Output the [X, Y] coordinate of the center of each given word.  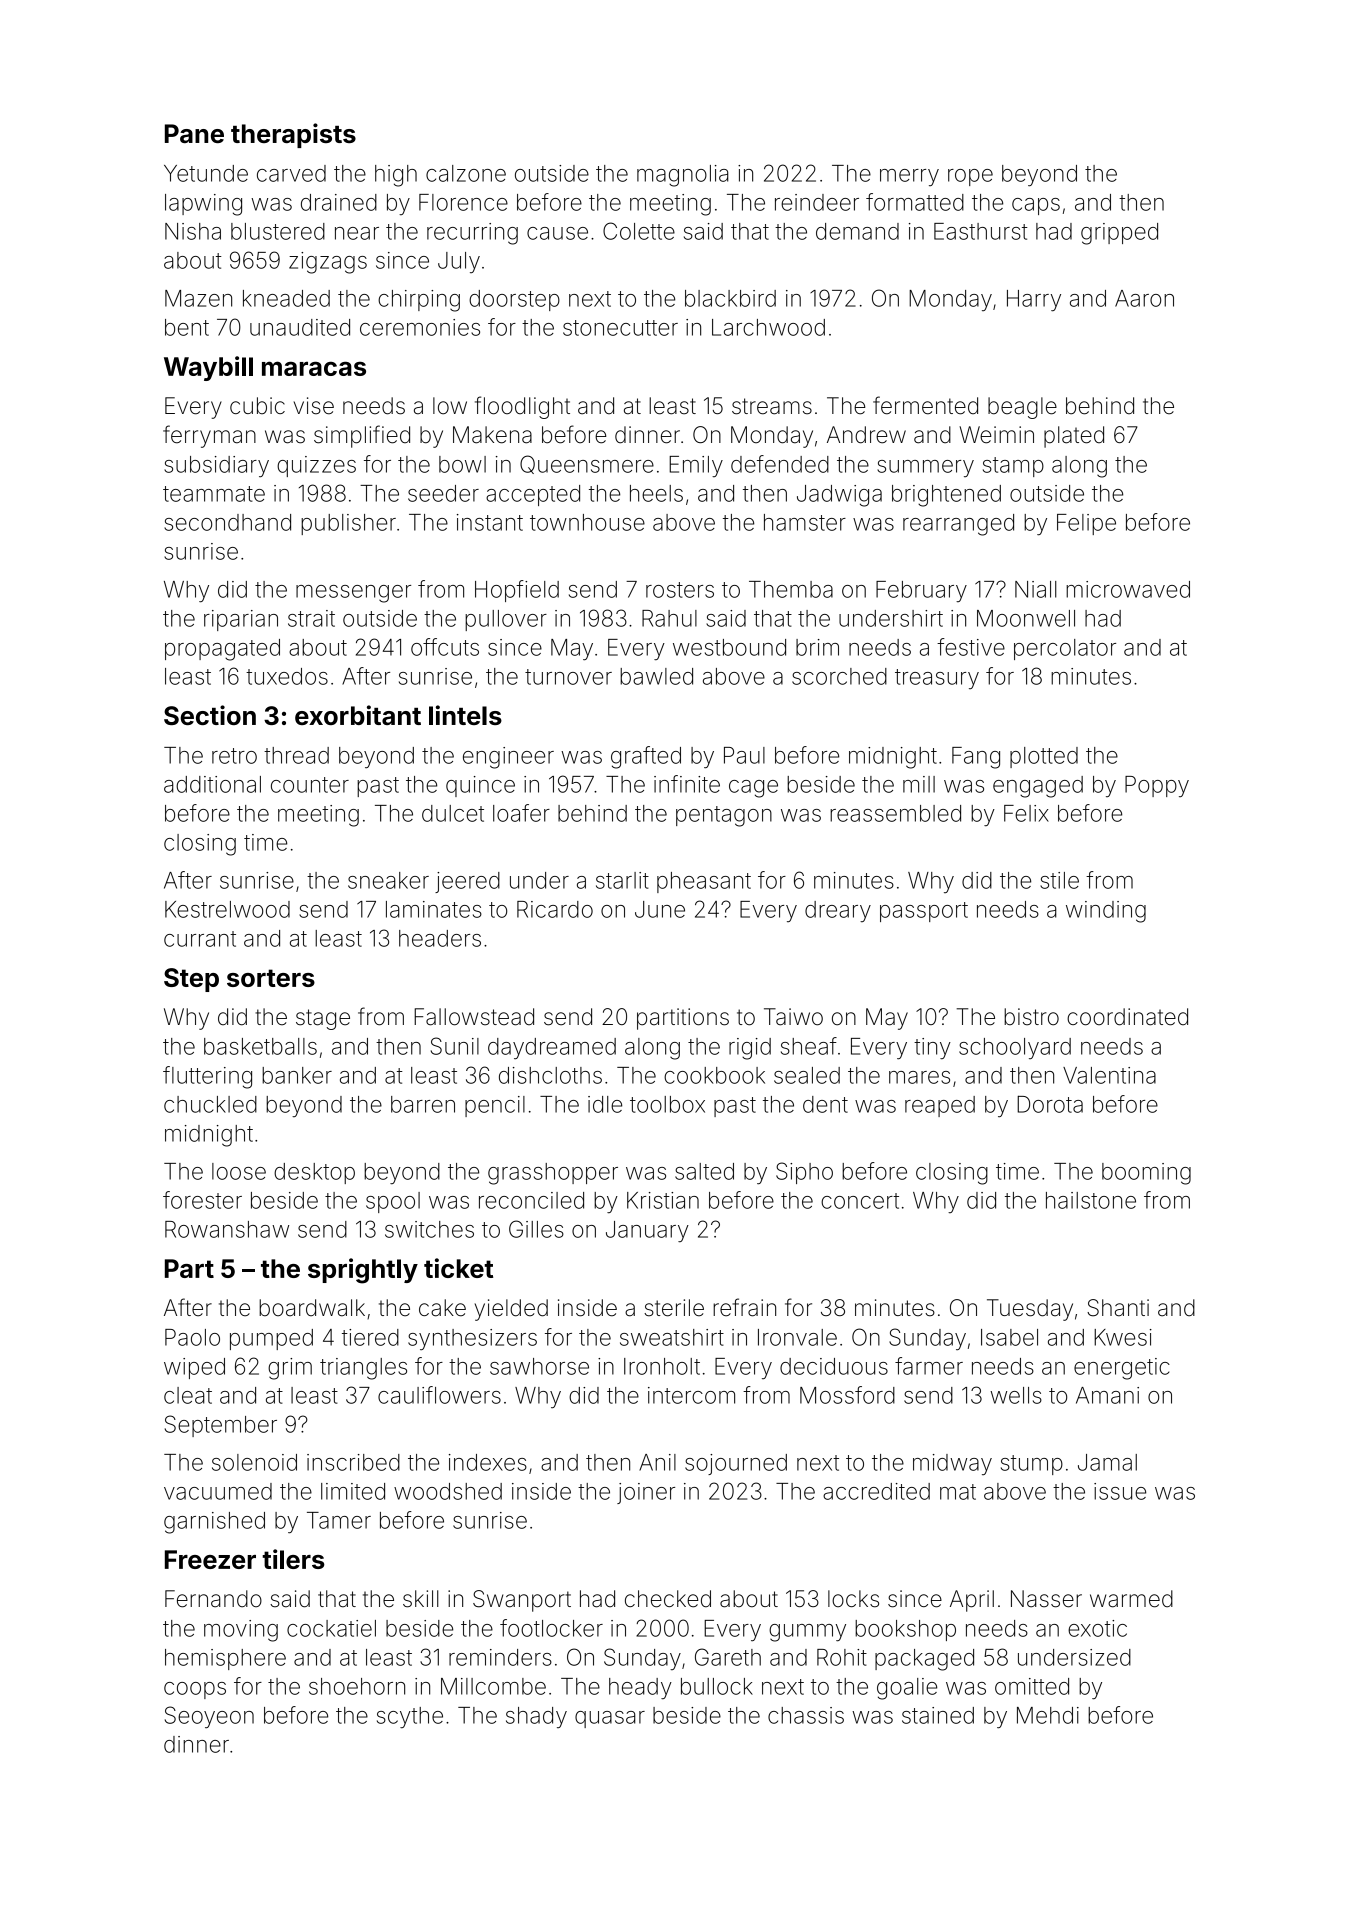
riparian [241, 620]
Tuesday [1030, 1310]
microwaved [1128, 589]
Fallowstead [474, 1017]
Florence [463, 202]
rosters [680, 590]
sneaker [388, 880]
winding [1106, 912]
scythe [410, 1717]
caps [1036, 206]
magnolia [683, 176]
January [647, 1231]
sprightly [363, 1271]
